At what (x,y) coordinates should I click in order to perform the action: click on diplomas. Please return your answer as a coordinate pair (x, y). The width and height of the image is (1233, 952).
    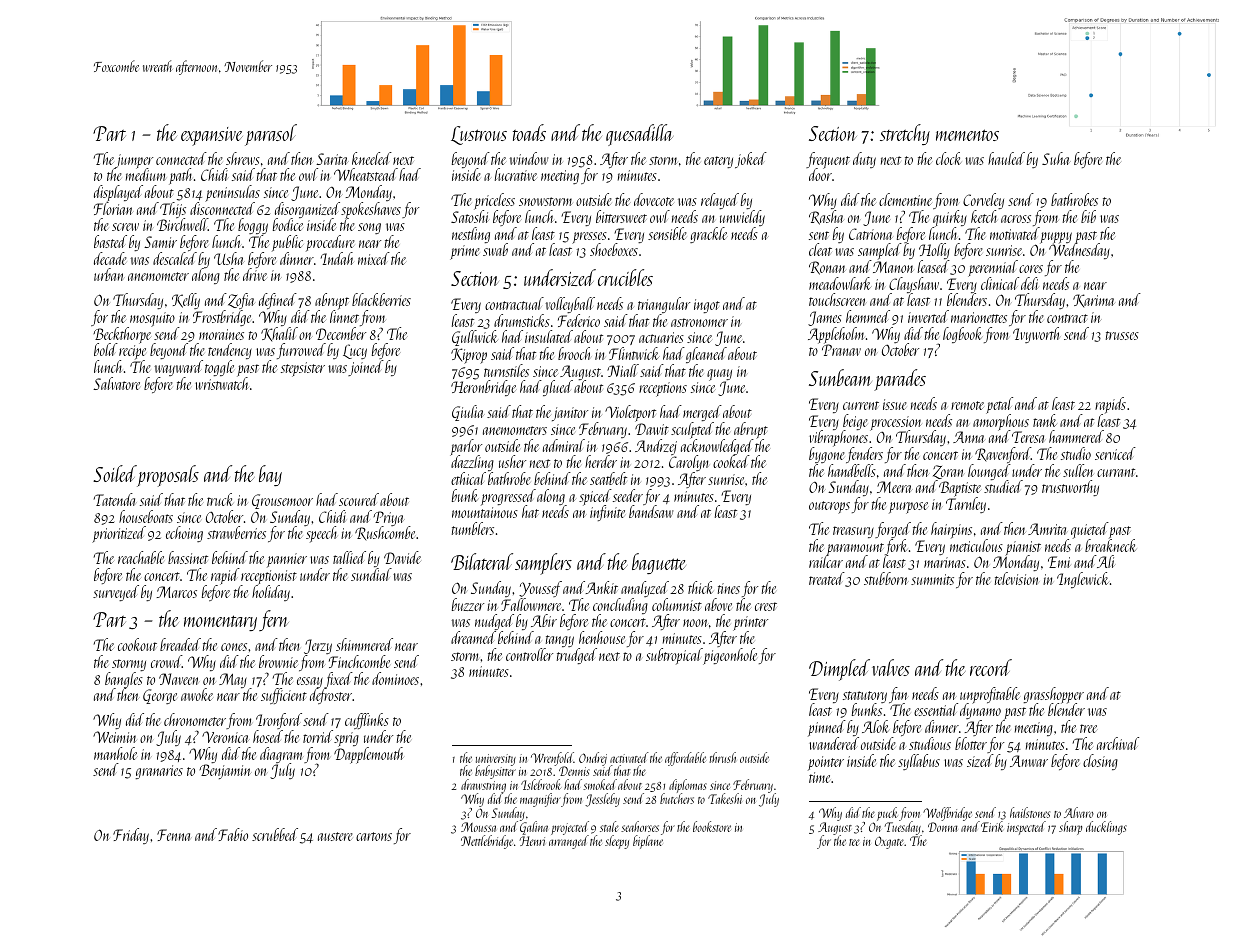
    Looking at the image, I should click on (688, 786).
